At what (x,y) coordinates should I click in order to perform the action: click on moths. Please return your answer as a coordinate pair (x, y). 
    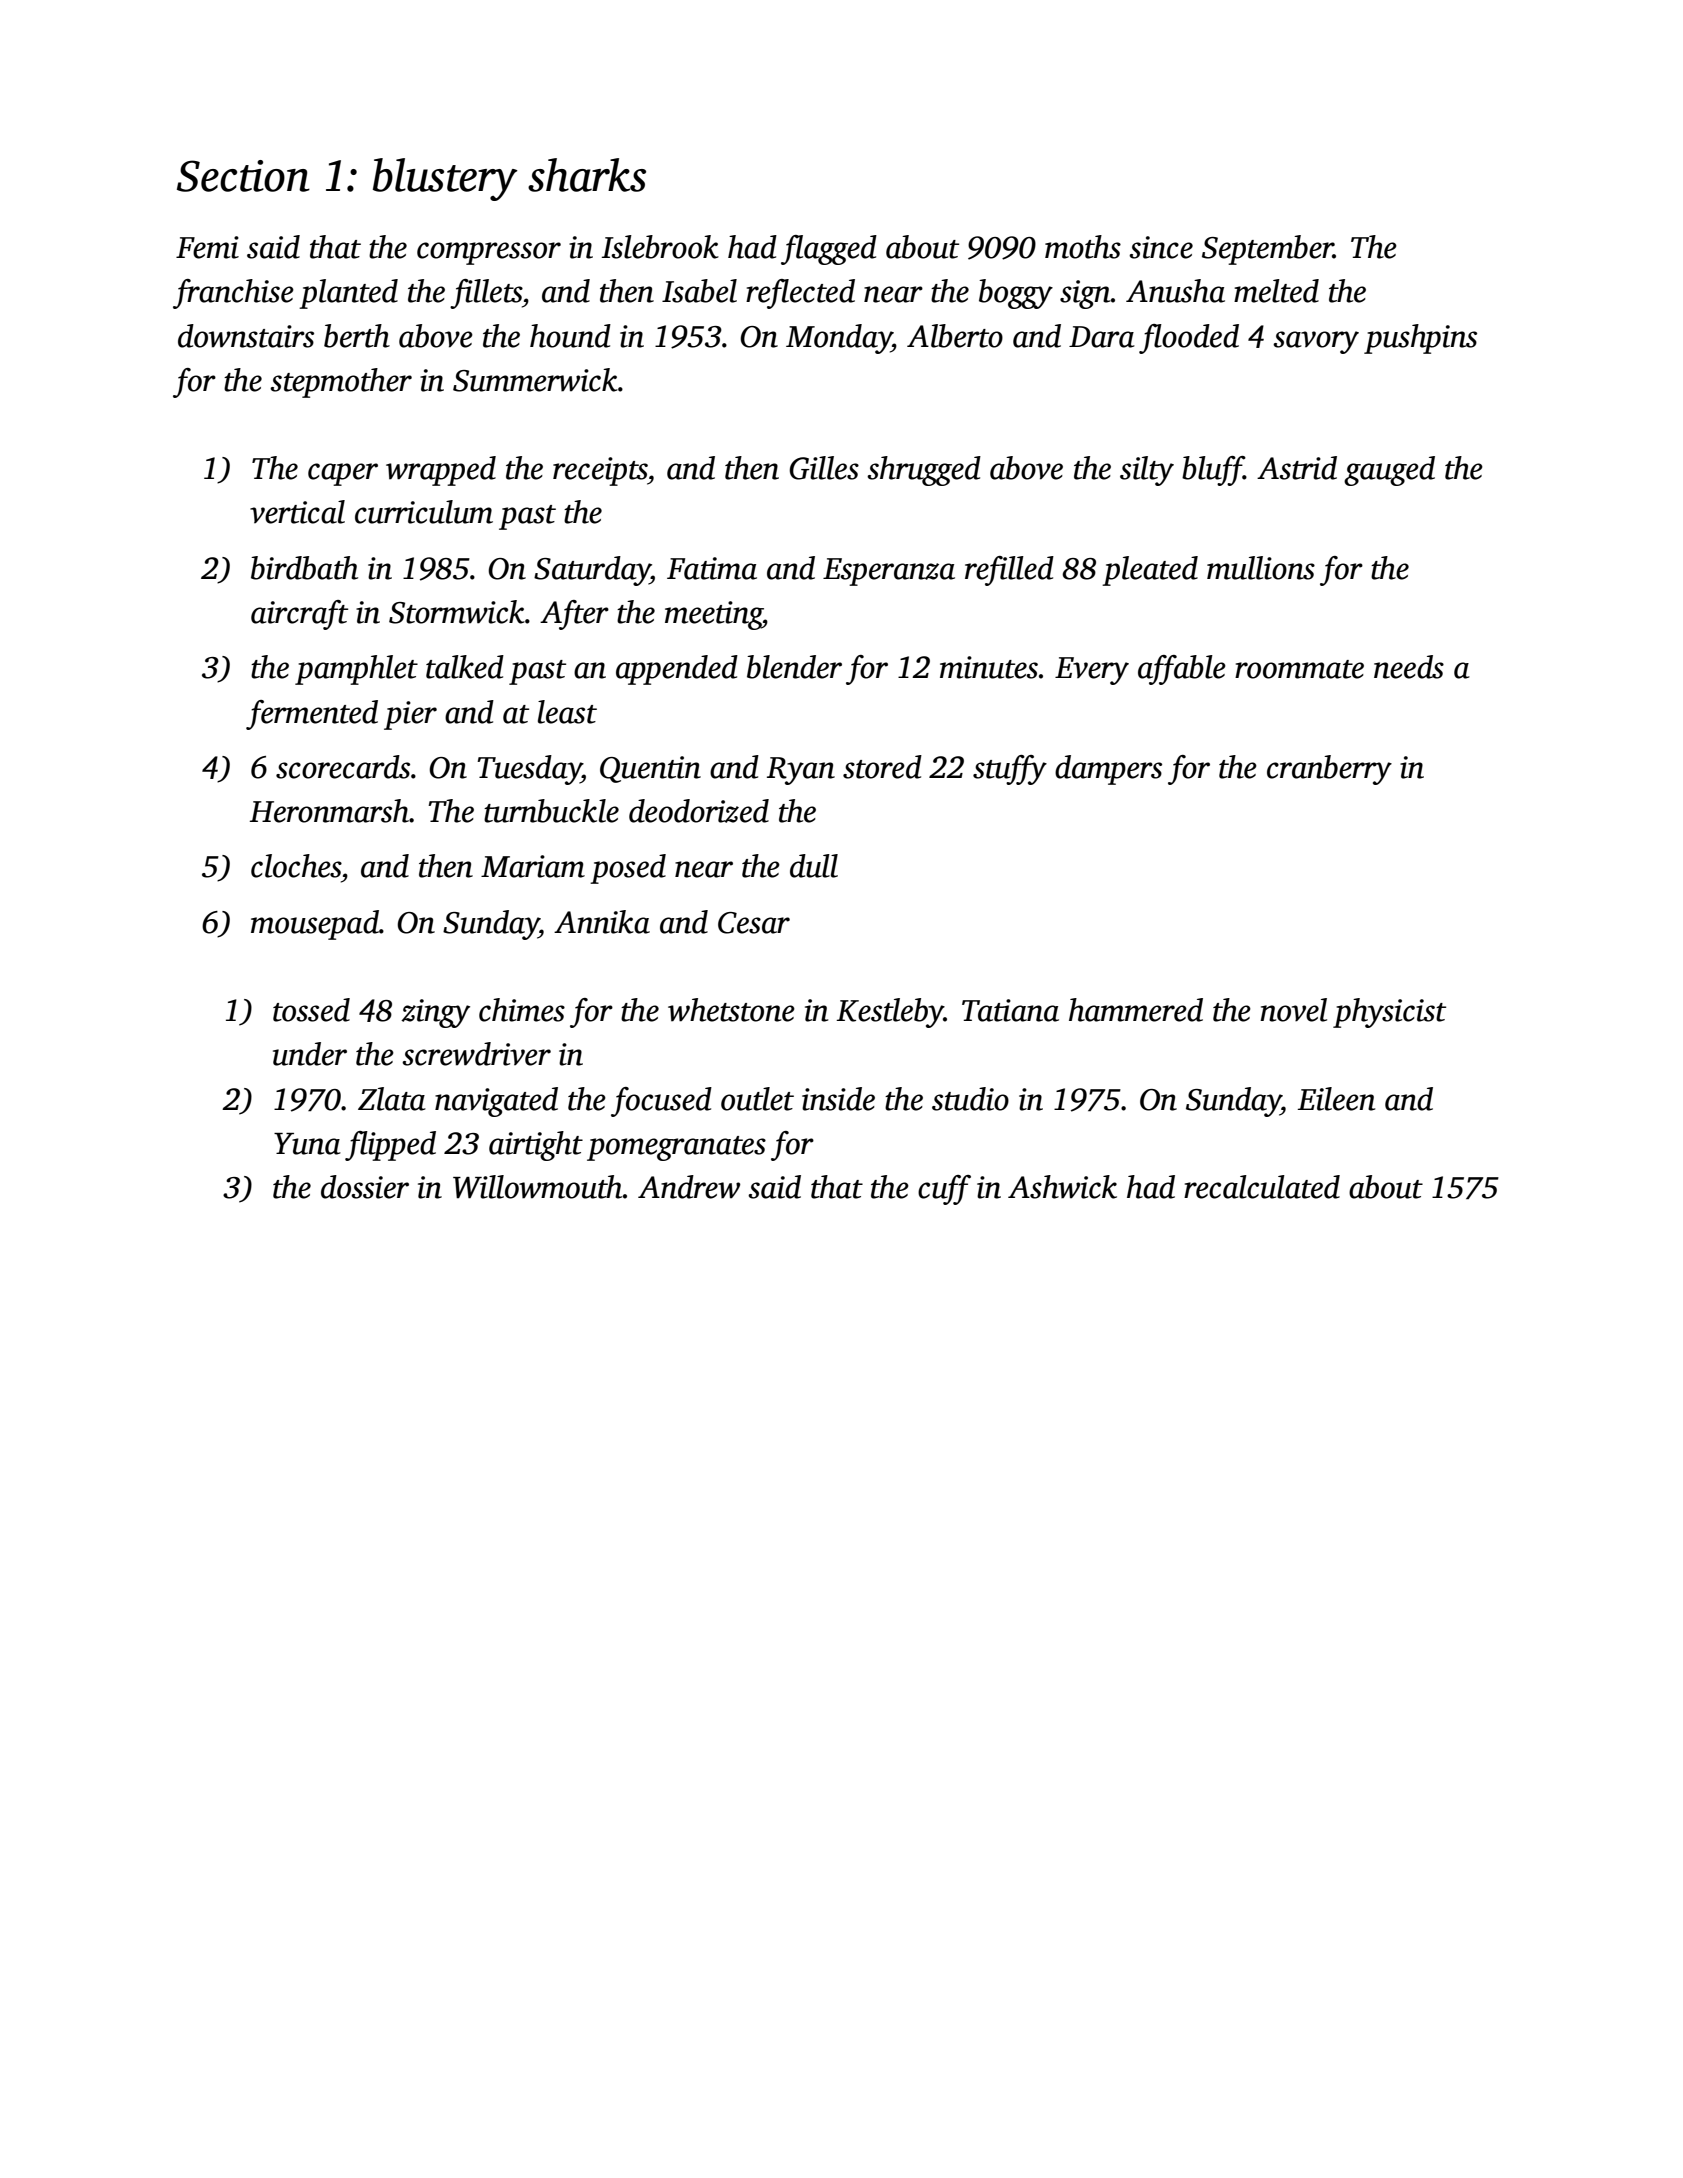
    Looking at the image, I should click on (1083, 247).
